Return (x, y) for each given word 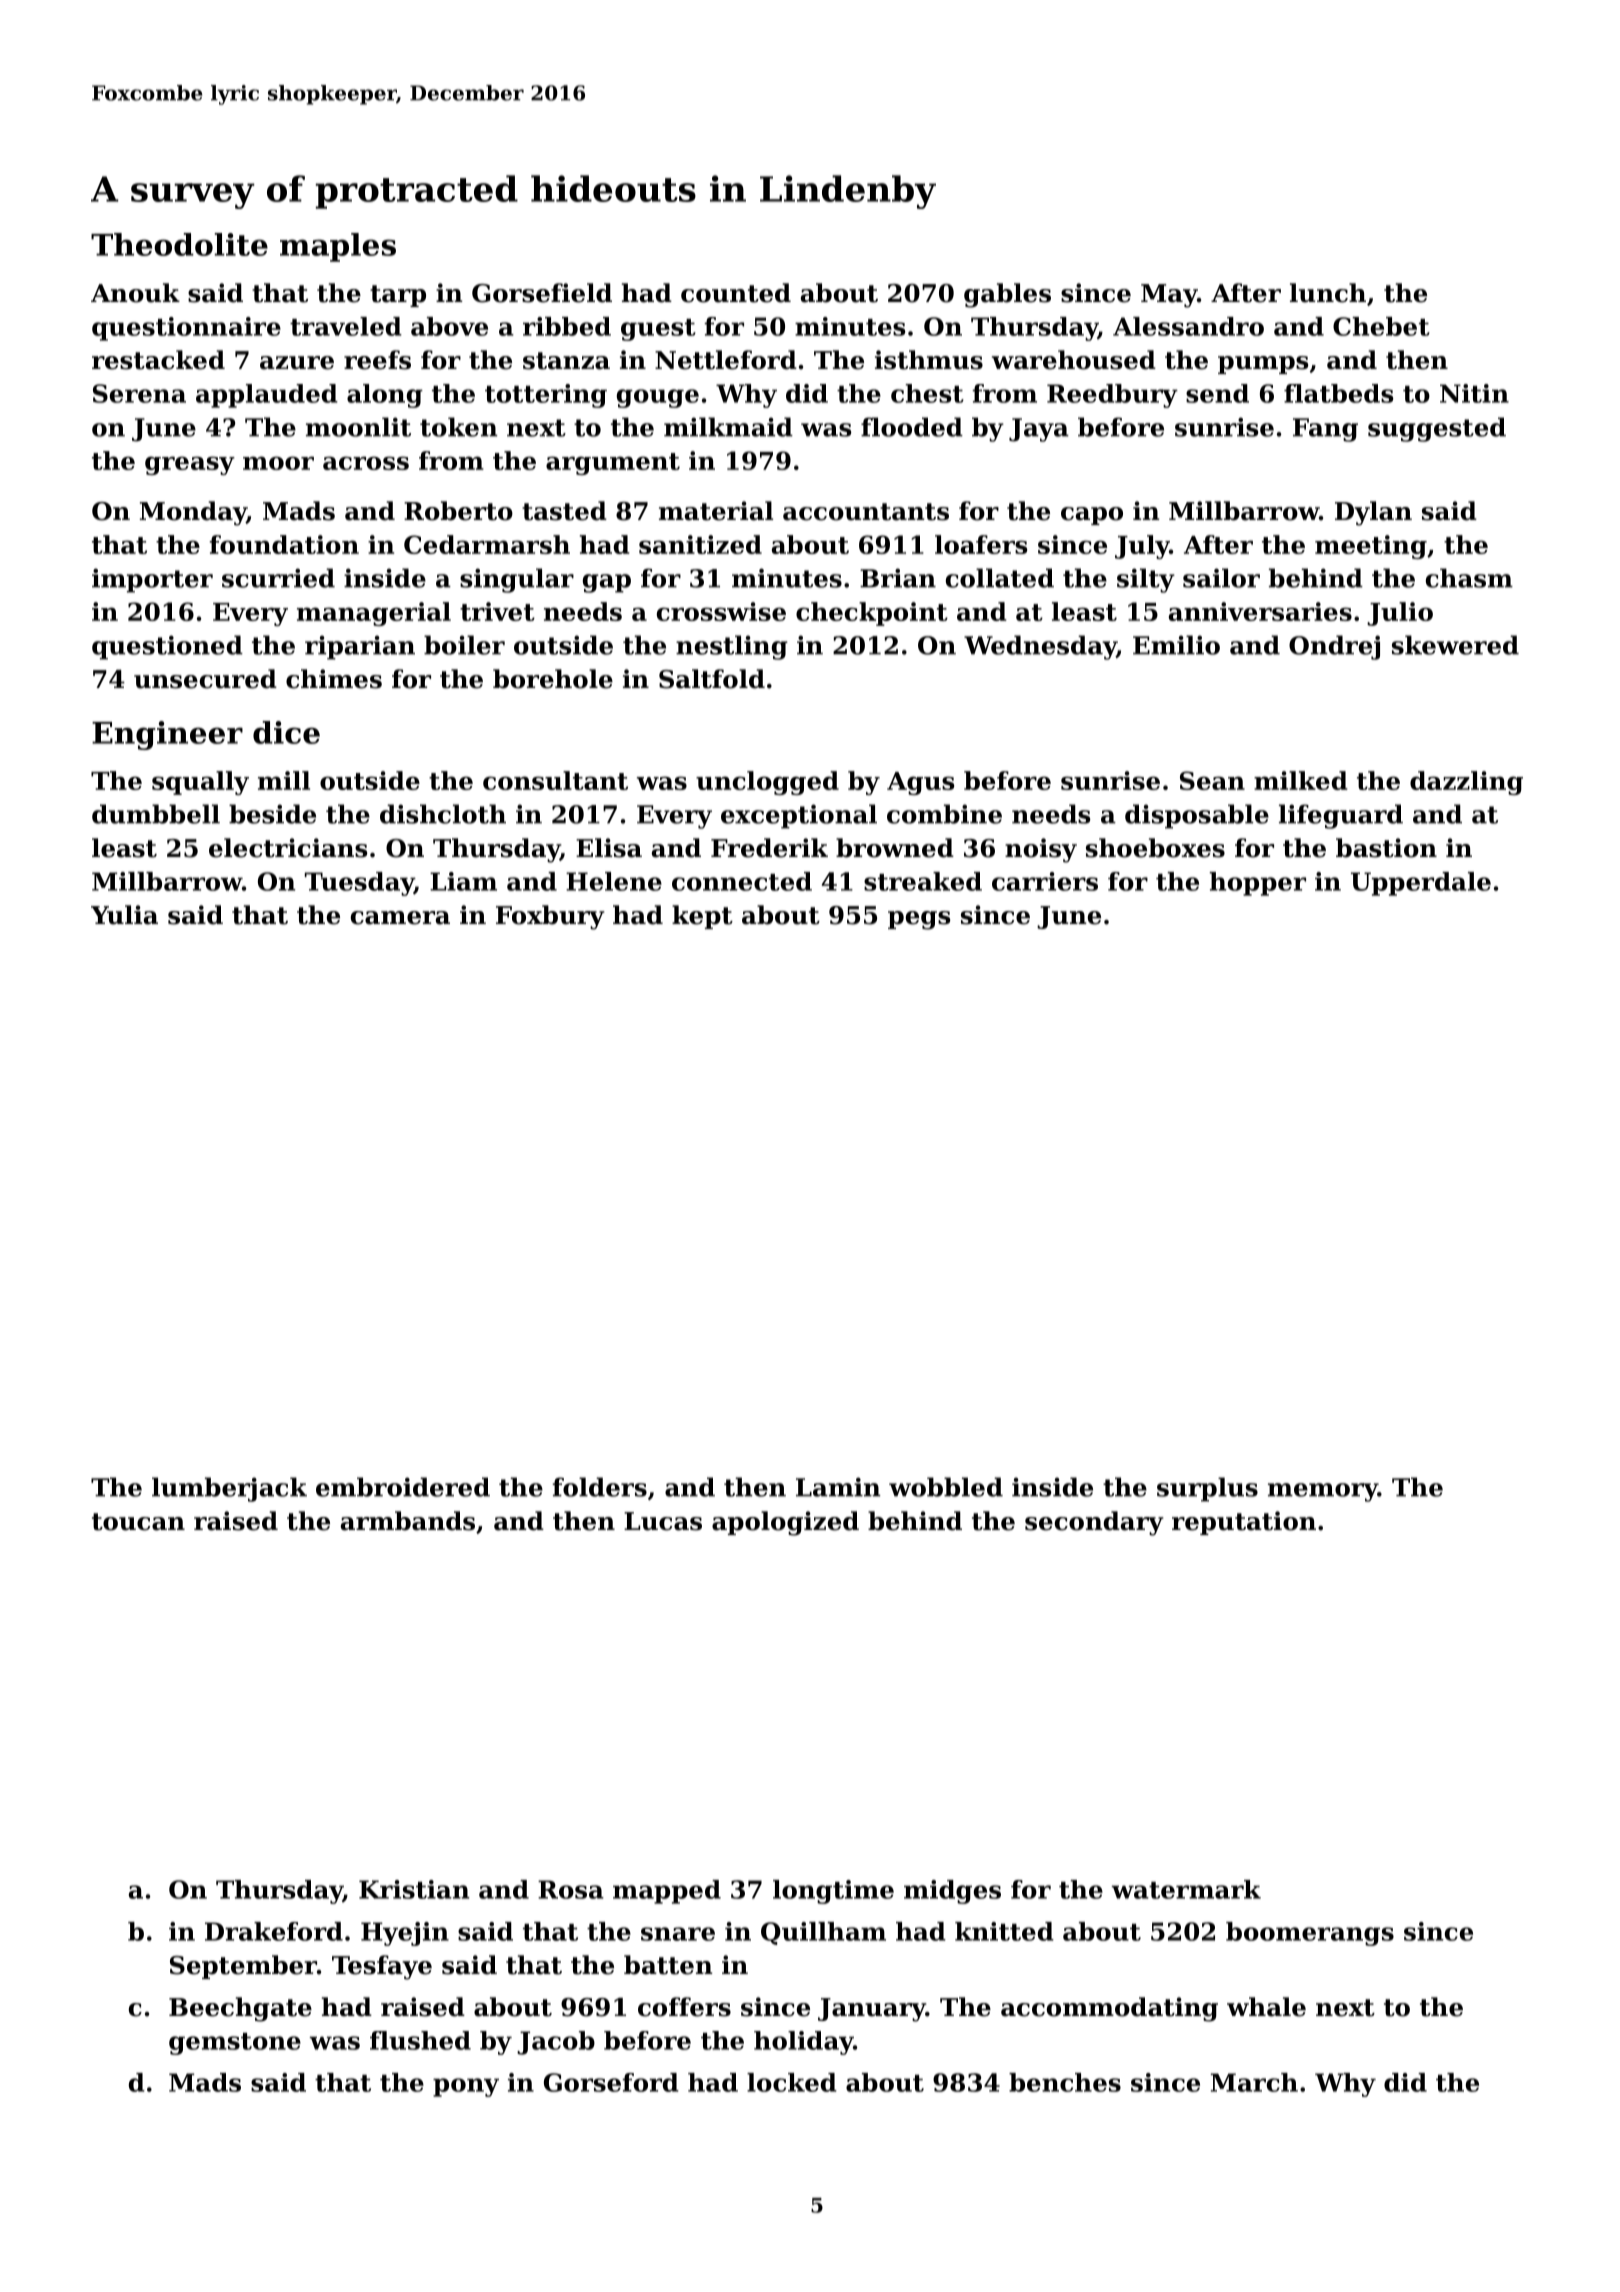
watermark (1186, 1889)
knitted (1004, 1931)
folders (600, 1487)
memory (1323, 1492)
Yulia (124, 915)
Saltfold (712, 679)
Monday (193, 513)
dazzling (1466, 783)
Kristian (414, 1889)
